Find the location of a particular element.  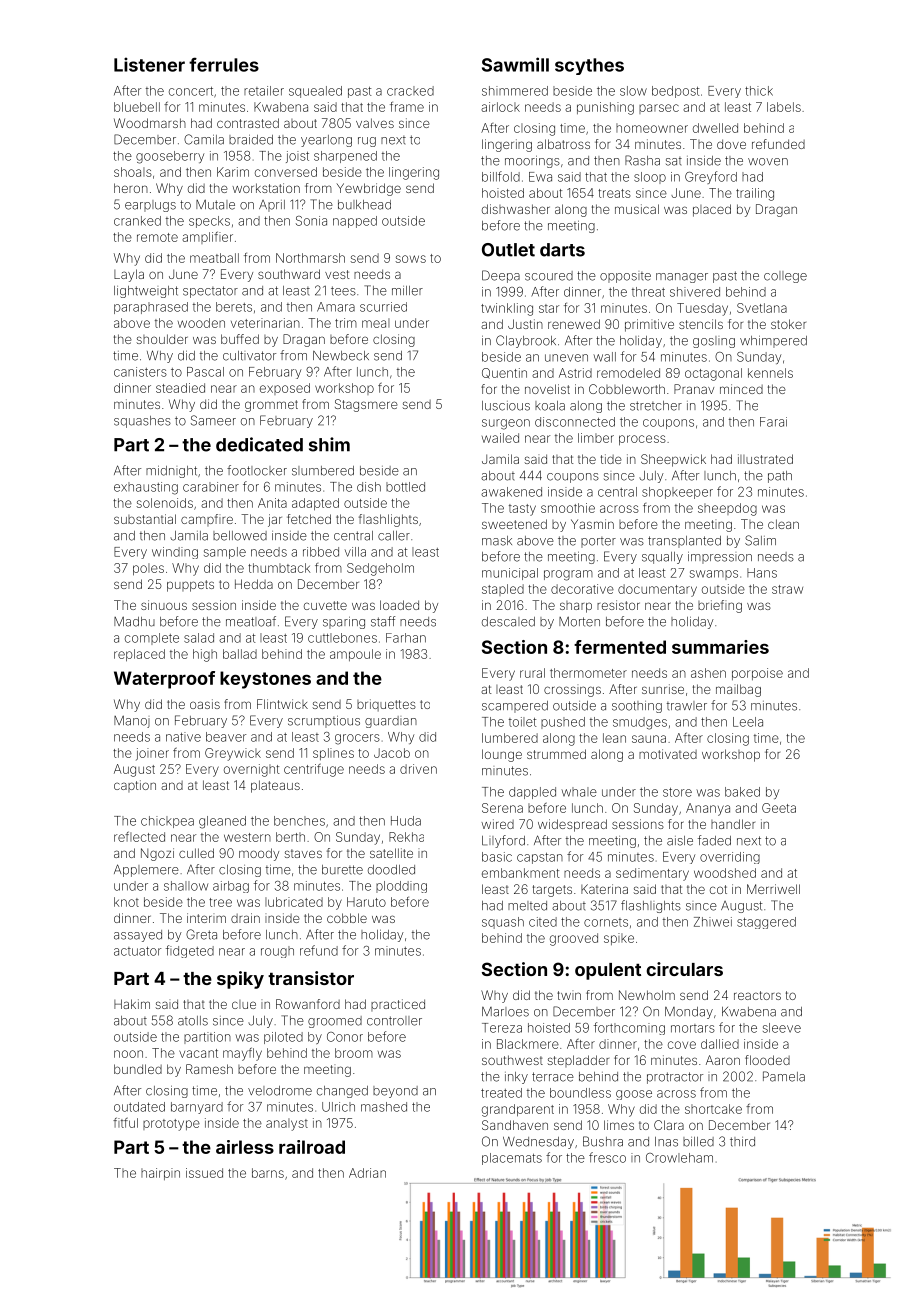

uneven is located at coordinates (566, 358).
